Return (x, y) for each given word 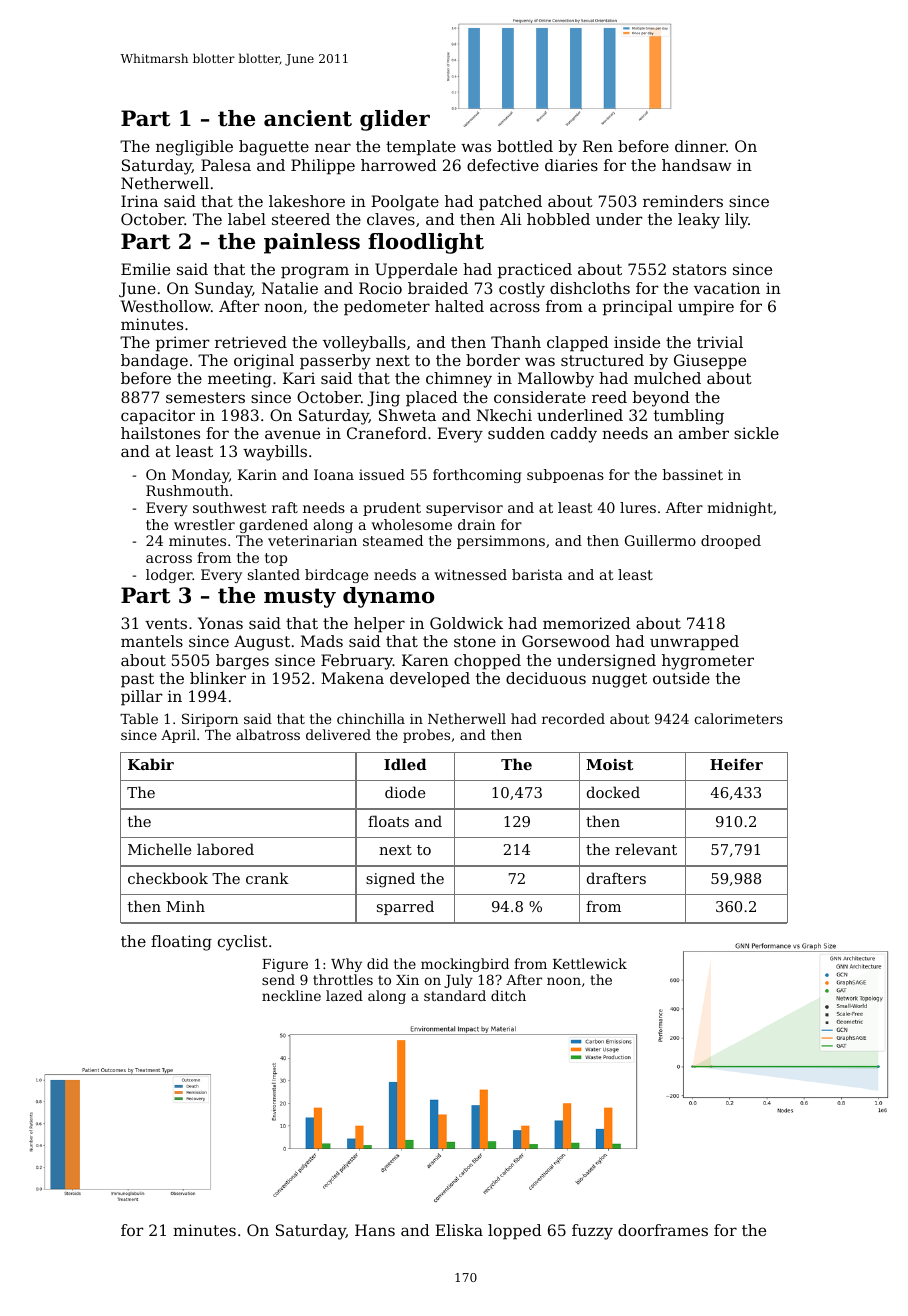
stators (699, 269)
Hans (375, 1230)
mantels (152, 641)
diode (405, 792)
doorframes (663, 1230)
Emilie (145, 269)
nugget (619, 680)
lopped (515, 1232)
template (421, 148)
